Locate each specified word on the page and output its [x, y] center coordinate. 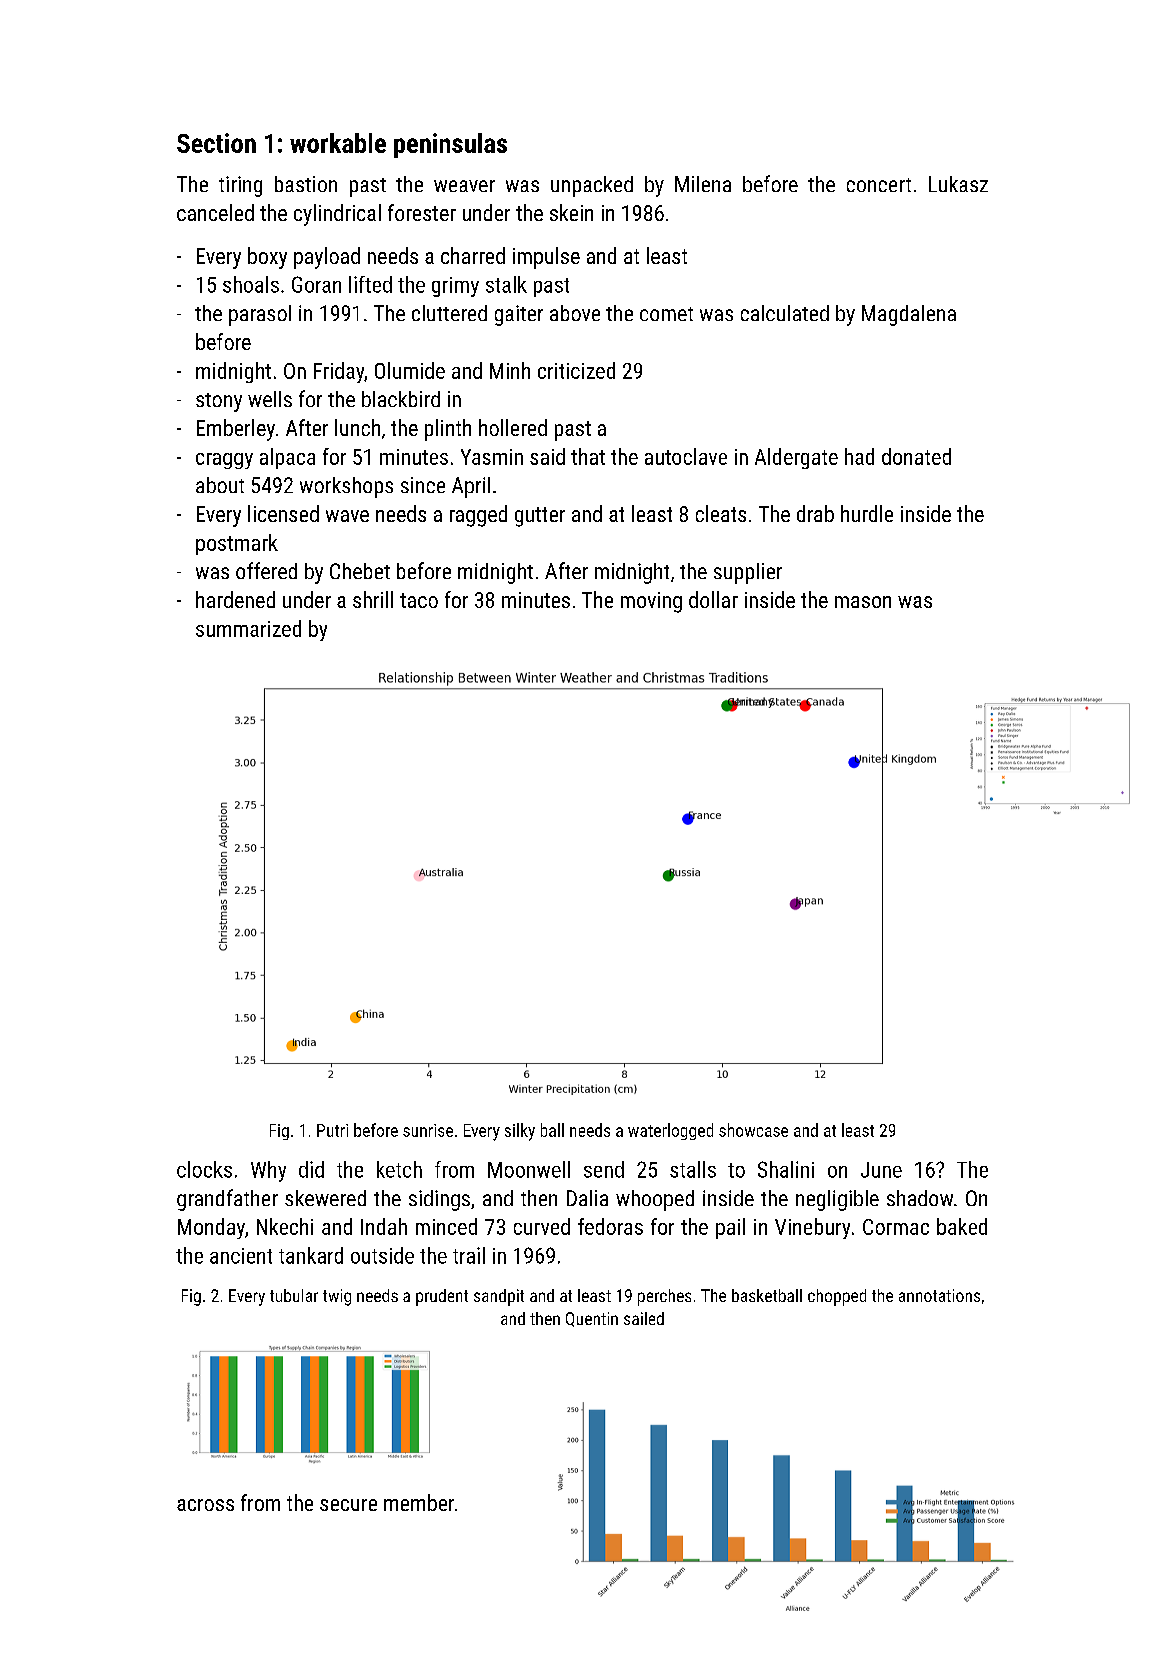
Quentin [592, 1319]
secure [348, 1505]
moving [651, 602]
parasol [260, 315]
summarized [248, 628]
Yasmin [492, 457]
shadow [920, 1198]
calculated [785, 313]
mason [863, 602]
